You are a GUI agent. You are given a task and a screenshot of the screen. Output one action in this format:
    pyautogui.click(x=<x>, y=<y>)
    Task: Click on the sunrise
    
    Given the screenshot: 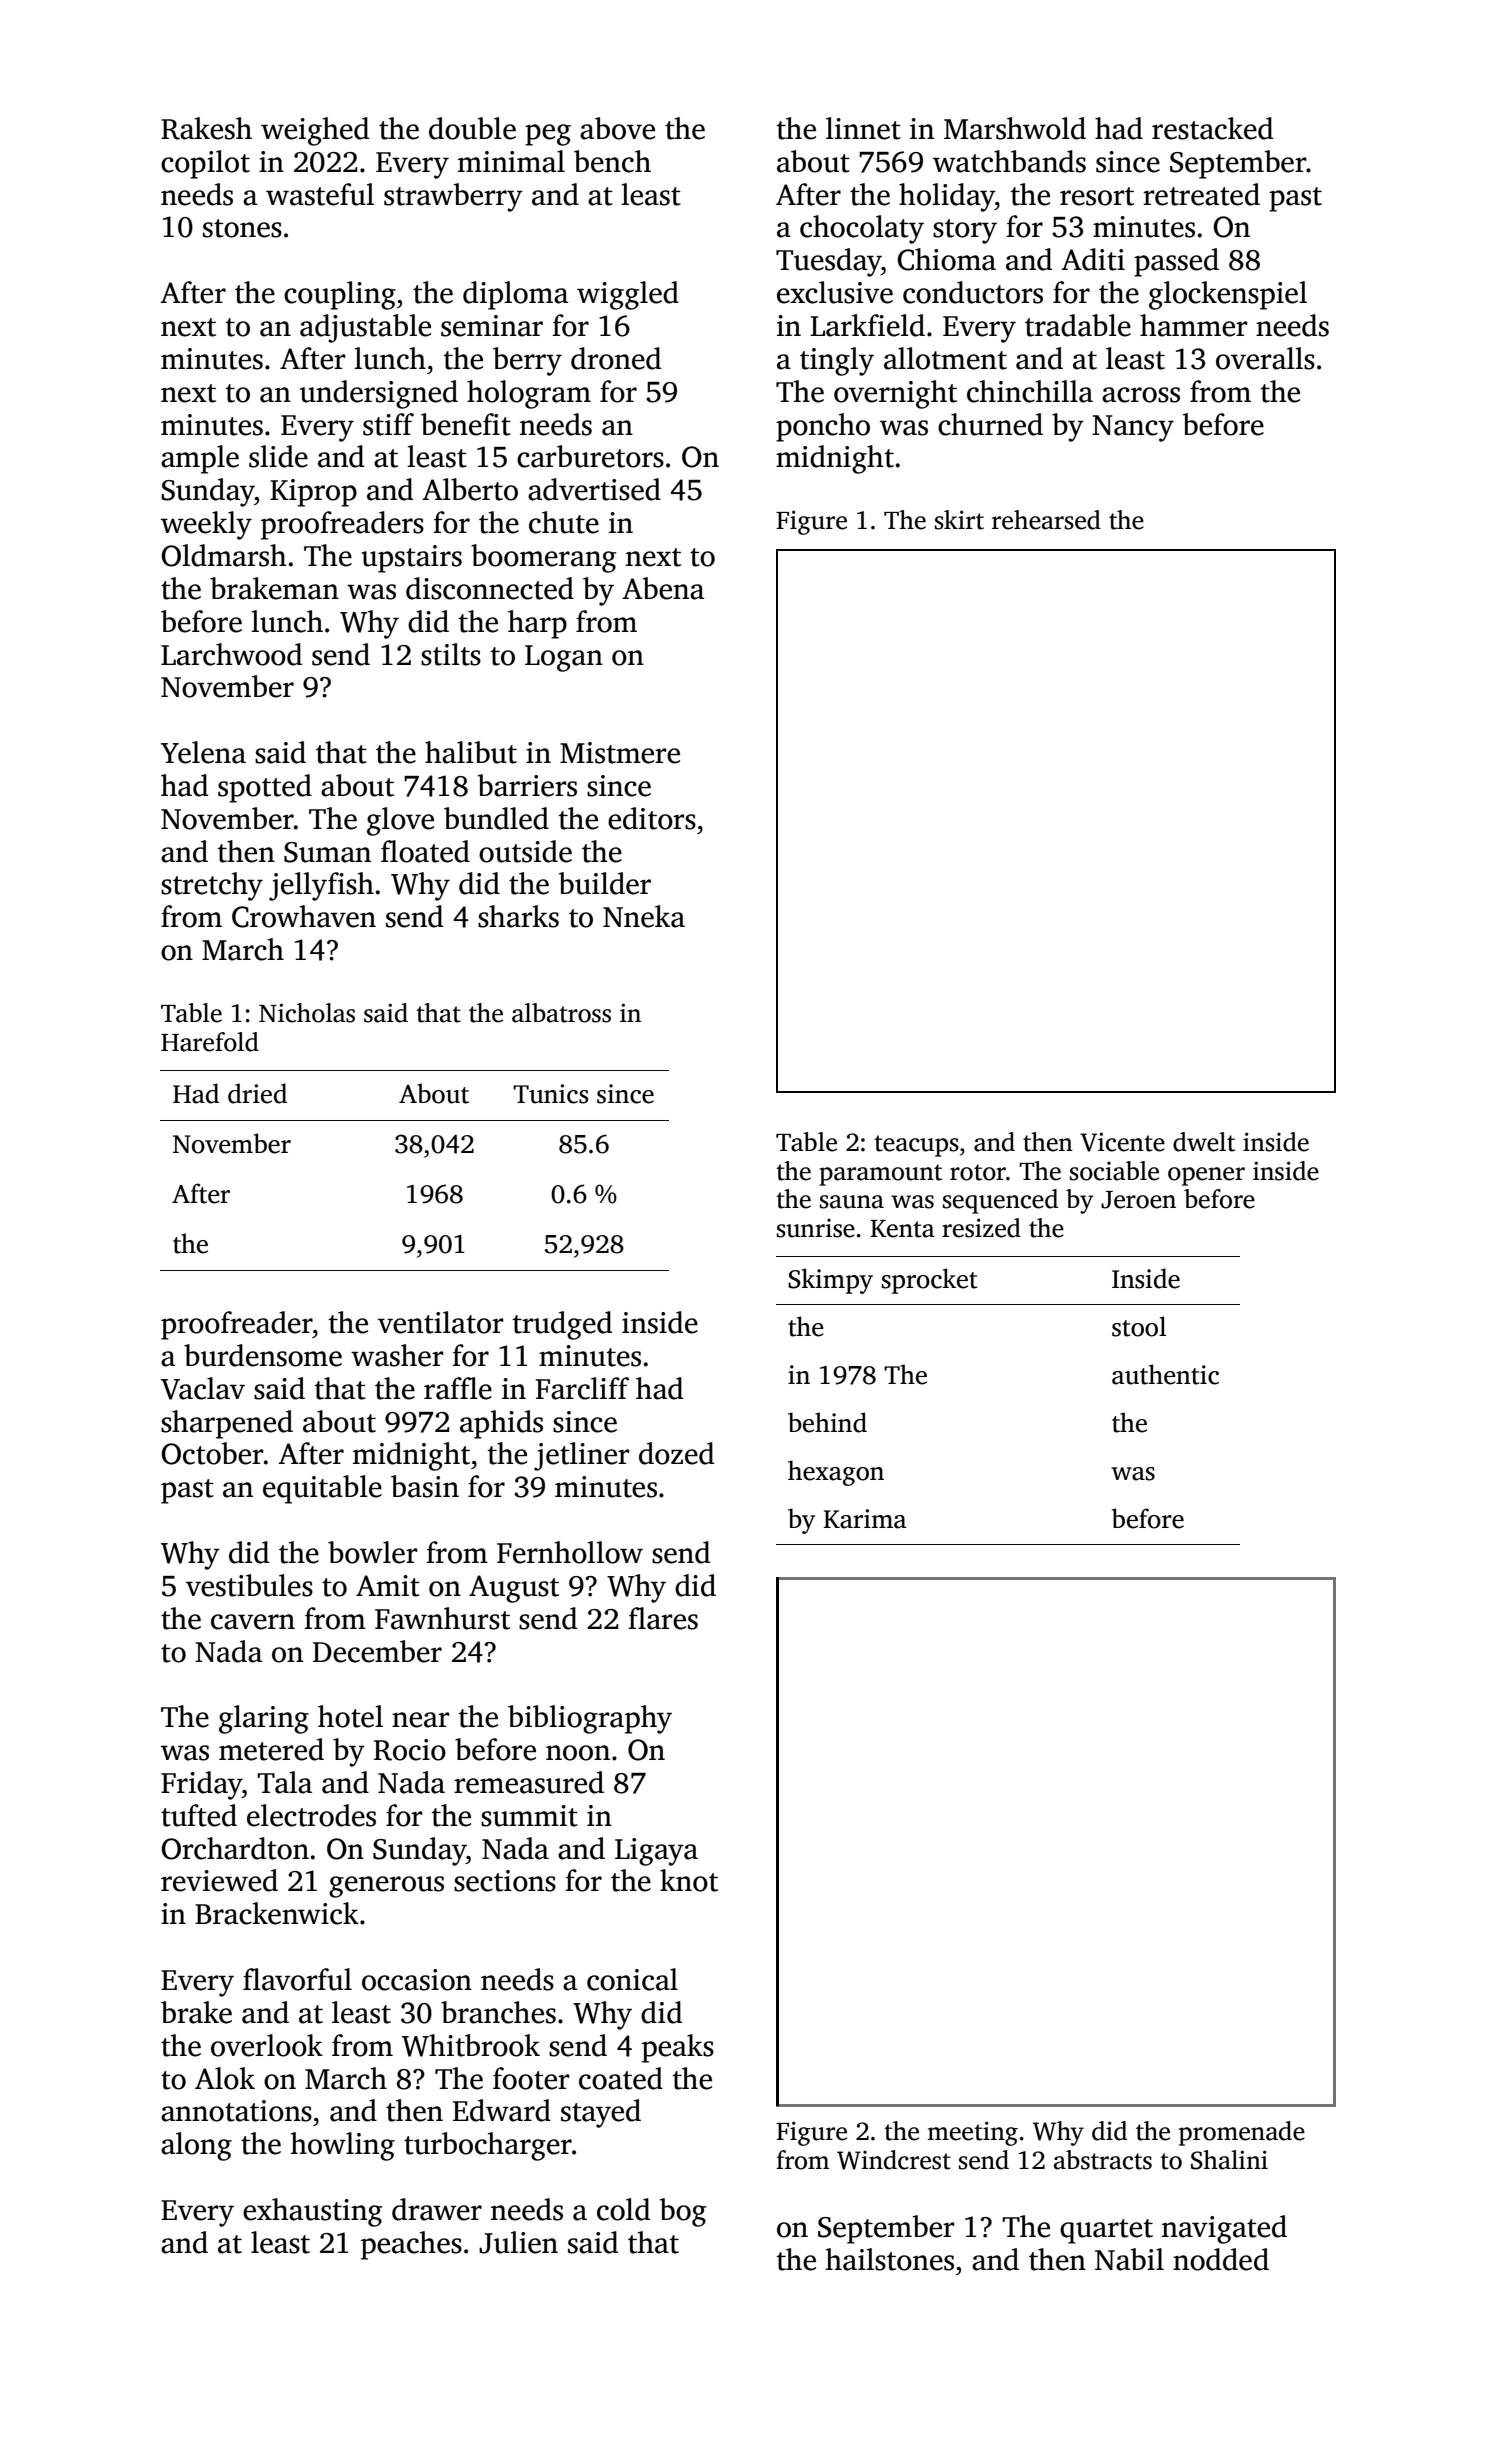 What is the action you would take?
    pyautogui.click(x=816, y=1228)
